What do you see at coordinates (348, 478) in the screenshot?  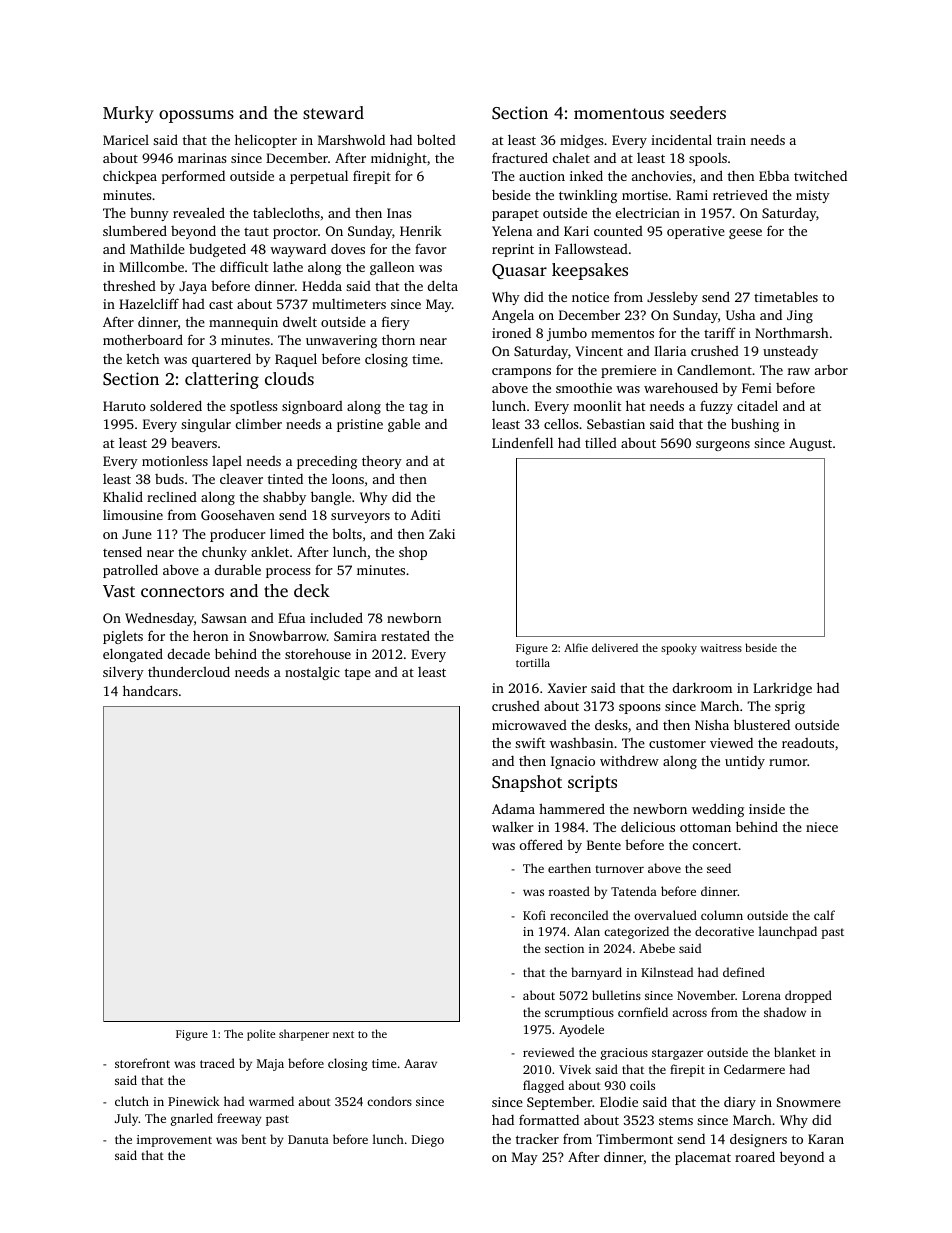 I see `loons` at bounding box center [348, 478].
